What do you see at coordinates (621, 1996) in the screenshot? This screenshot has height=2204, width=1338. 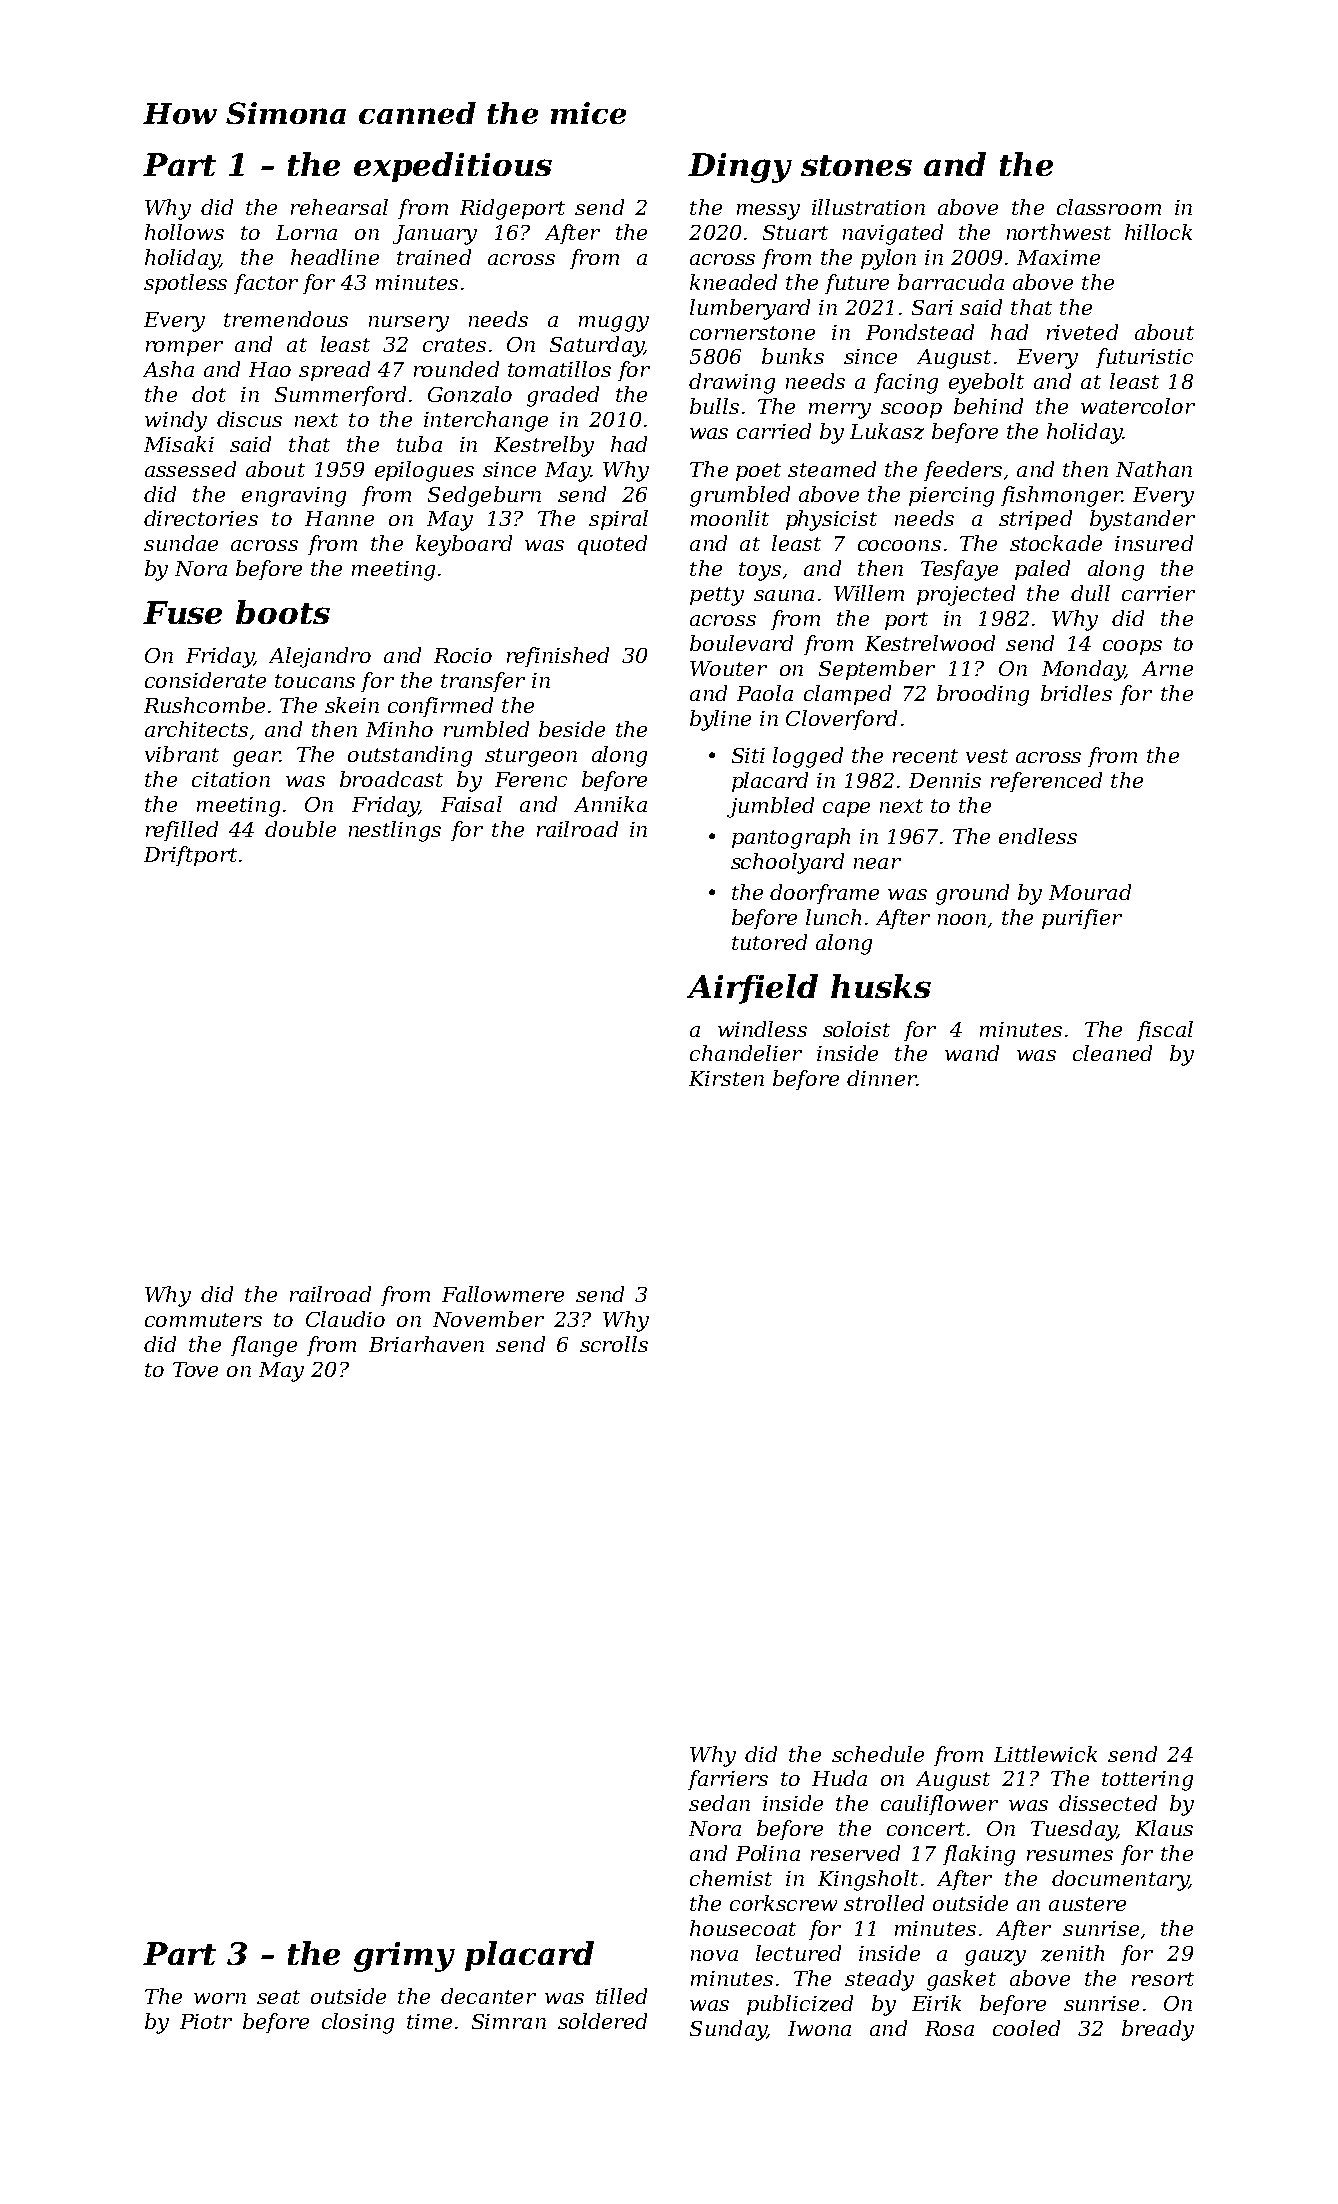 I see `tilled` at bounding box center [621, 1996].
